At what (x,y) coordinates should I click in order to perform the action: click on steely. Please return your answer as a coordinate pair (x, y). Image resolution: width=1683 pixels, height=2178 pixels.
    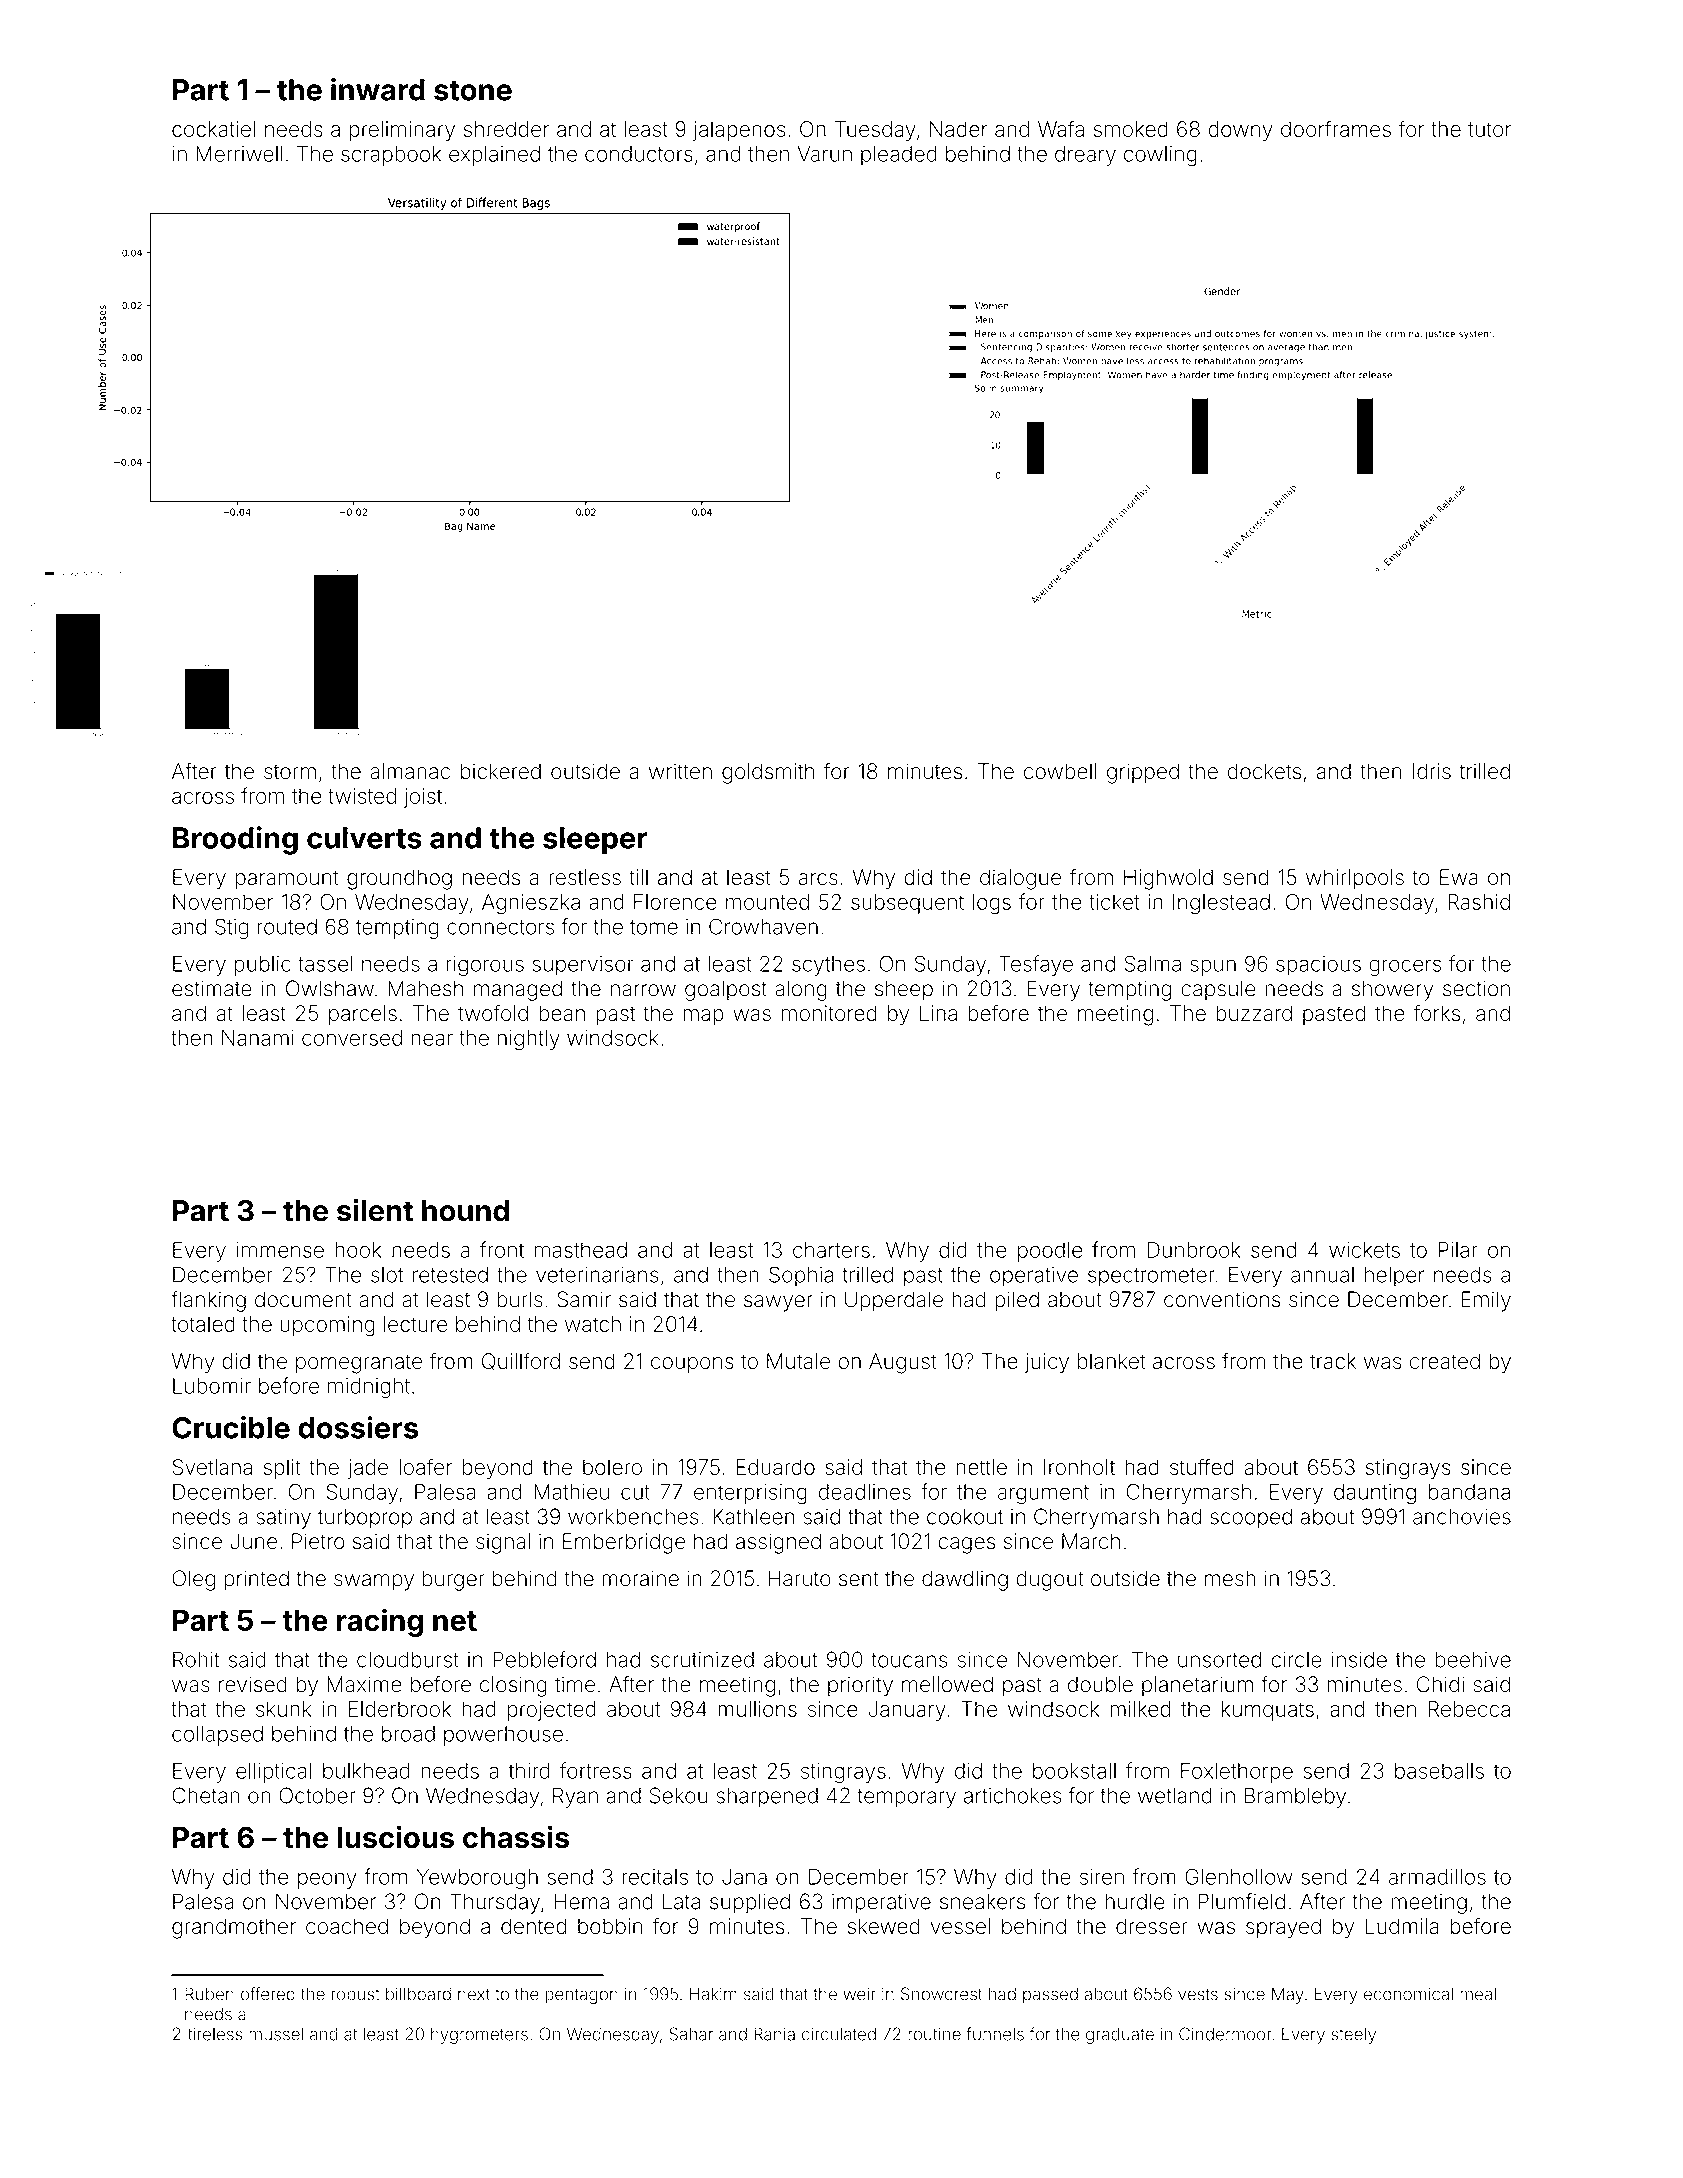
    Looking at the image, I should click on (1353, 2035).
